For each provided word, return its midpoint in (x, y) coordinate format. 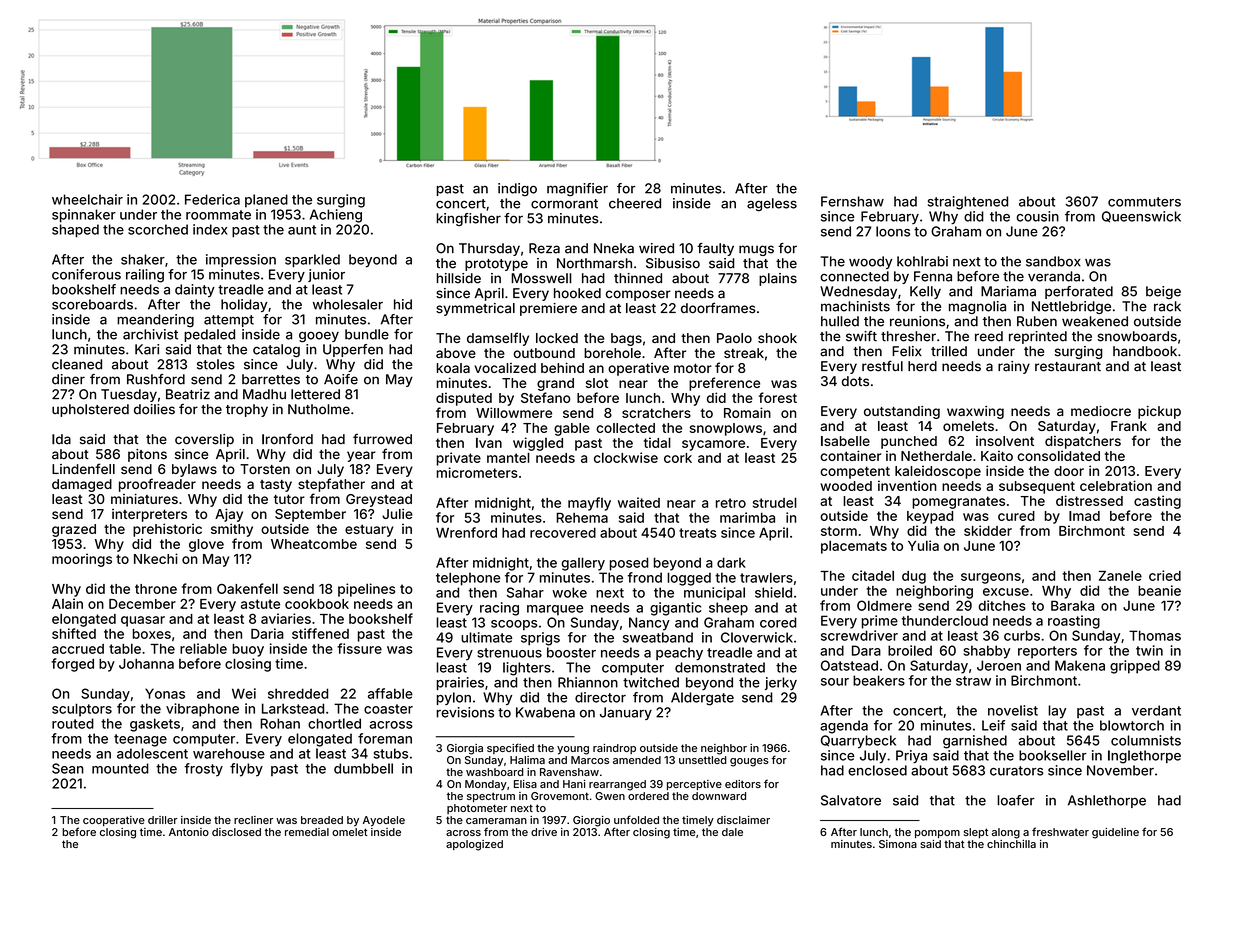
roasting (1074, 622)
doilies (154, 409)
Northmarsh (594, 263)
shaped (75, 231)
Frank (1129, 426)
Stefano (546, 397)
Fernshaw (852, 201)
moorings (82, 560)
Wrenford (466, 532)
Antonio (189, 832)
